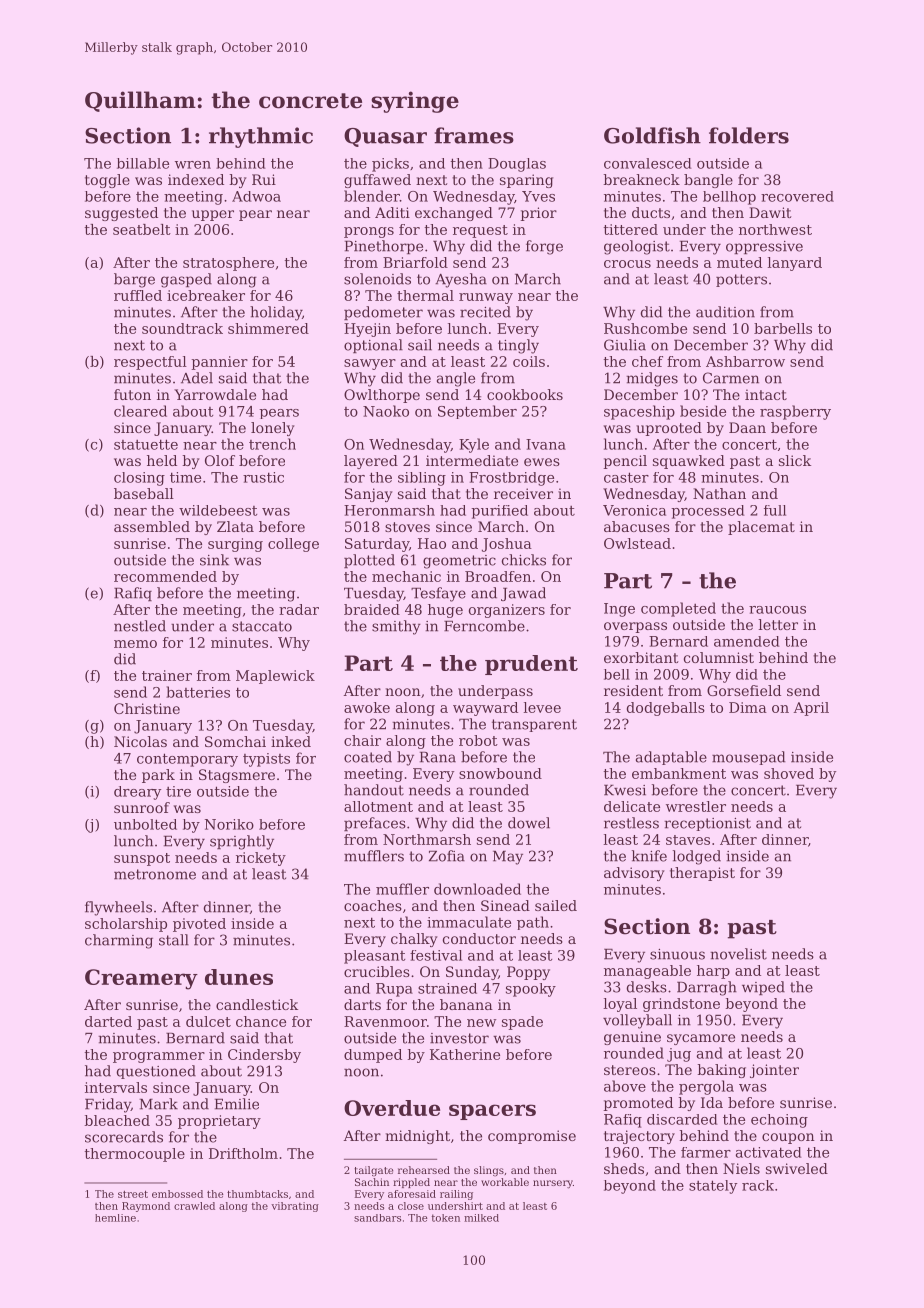  What do you see at coordinates (215, 394) in the screenshot?
I see `Yarrowdale` at bounding box center [215, 394].
